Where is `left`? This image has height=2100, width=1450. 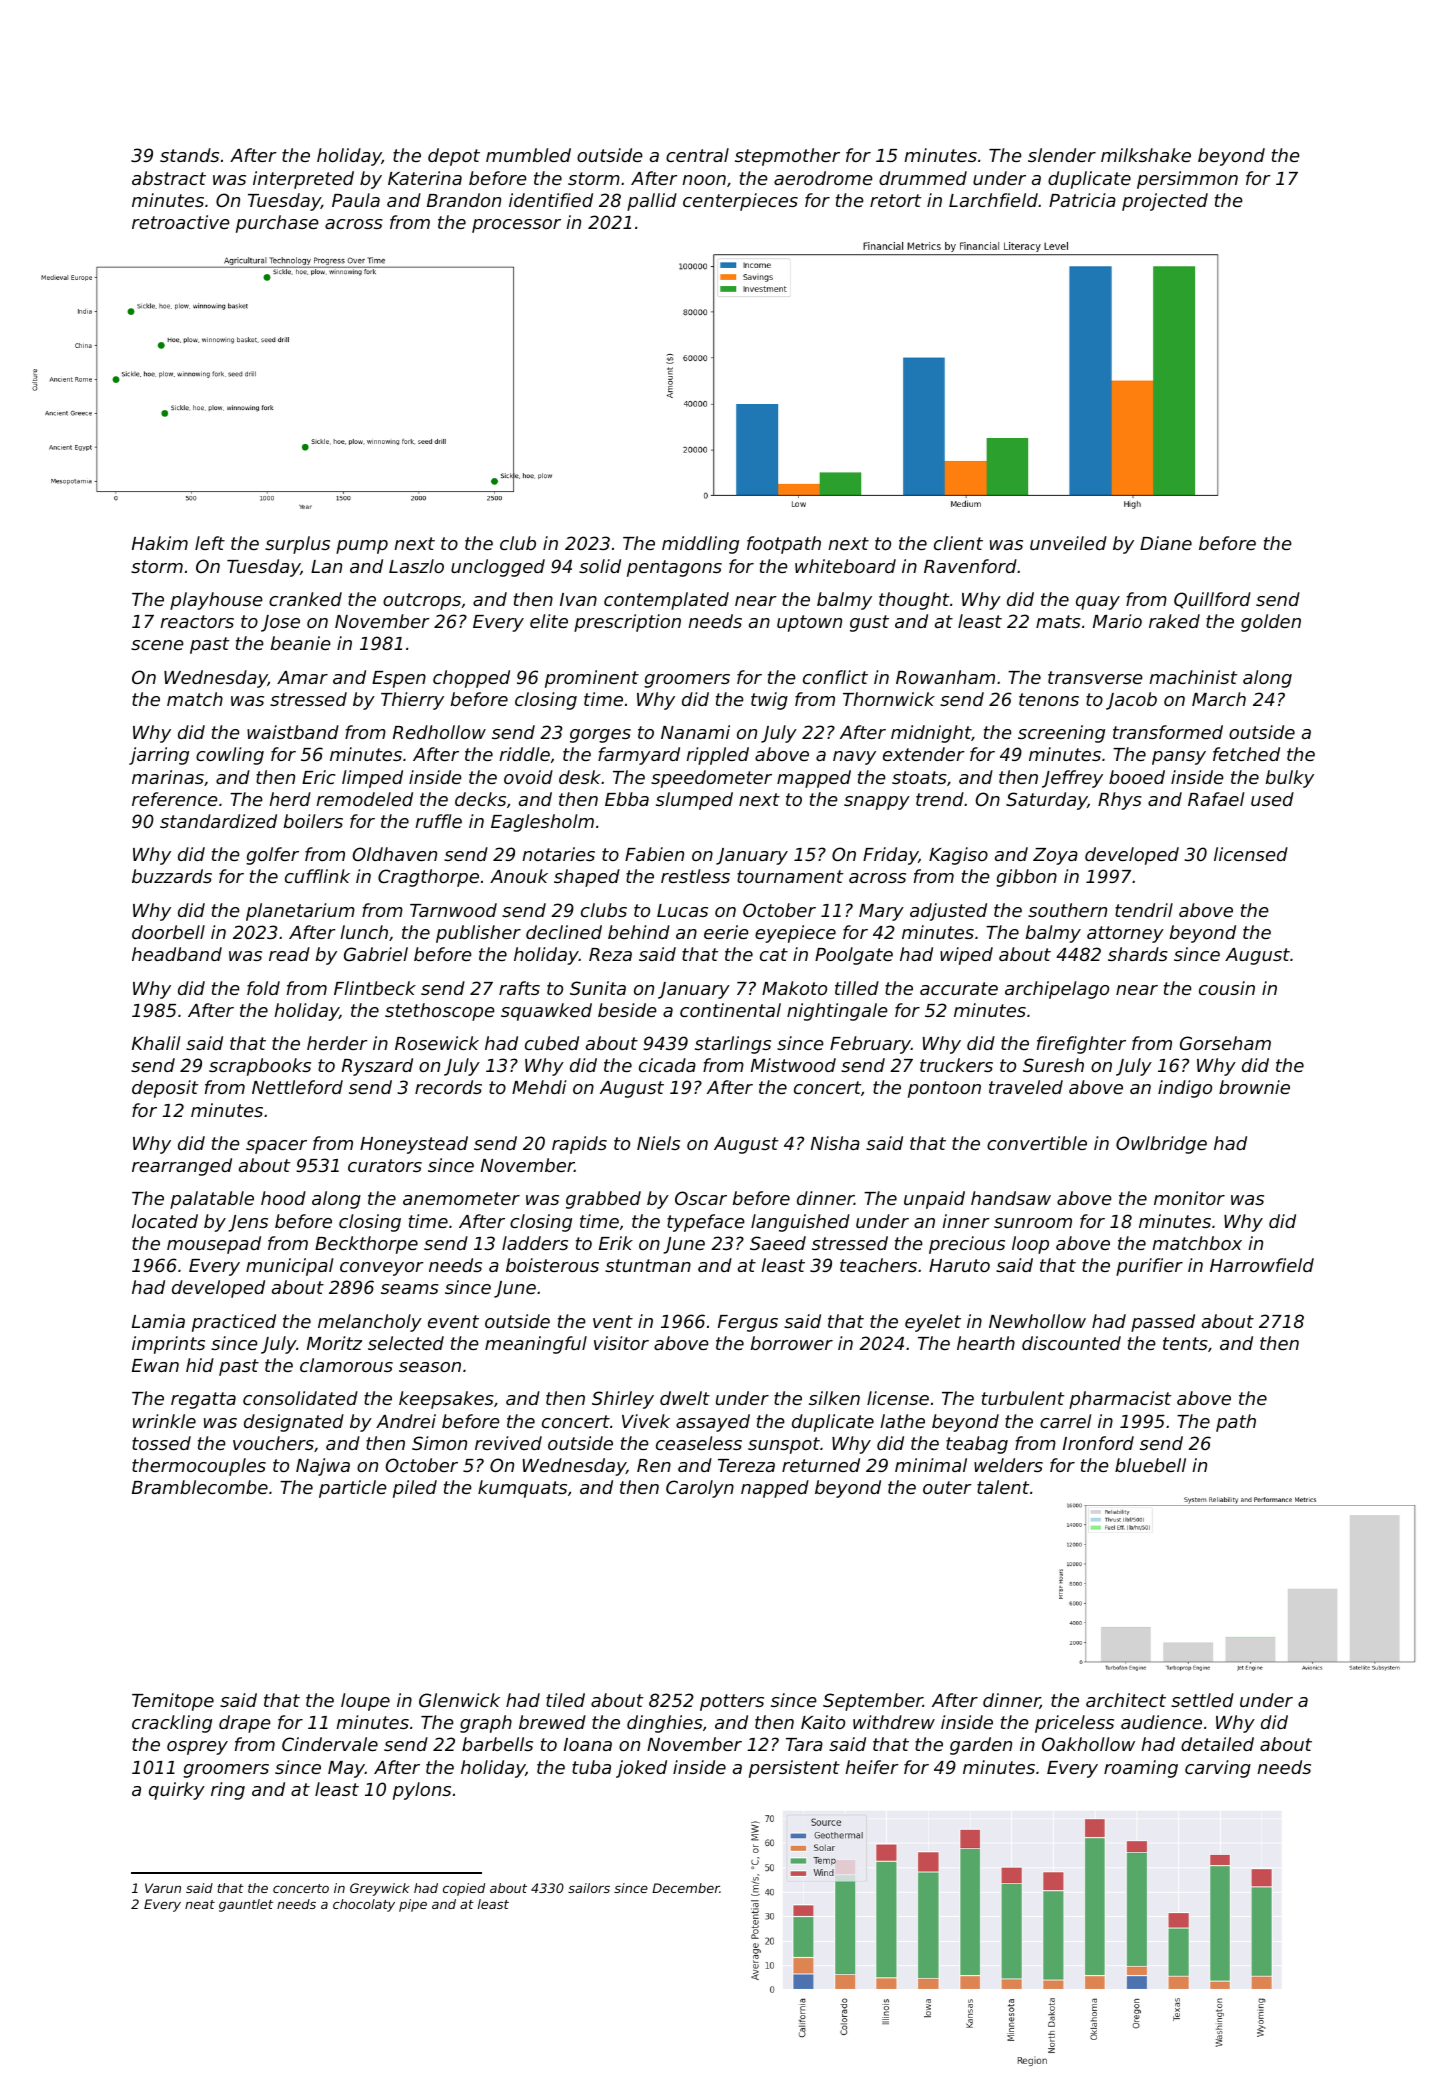 left is located at coordinates (210, 543).
